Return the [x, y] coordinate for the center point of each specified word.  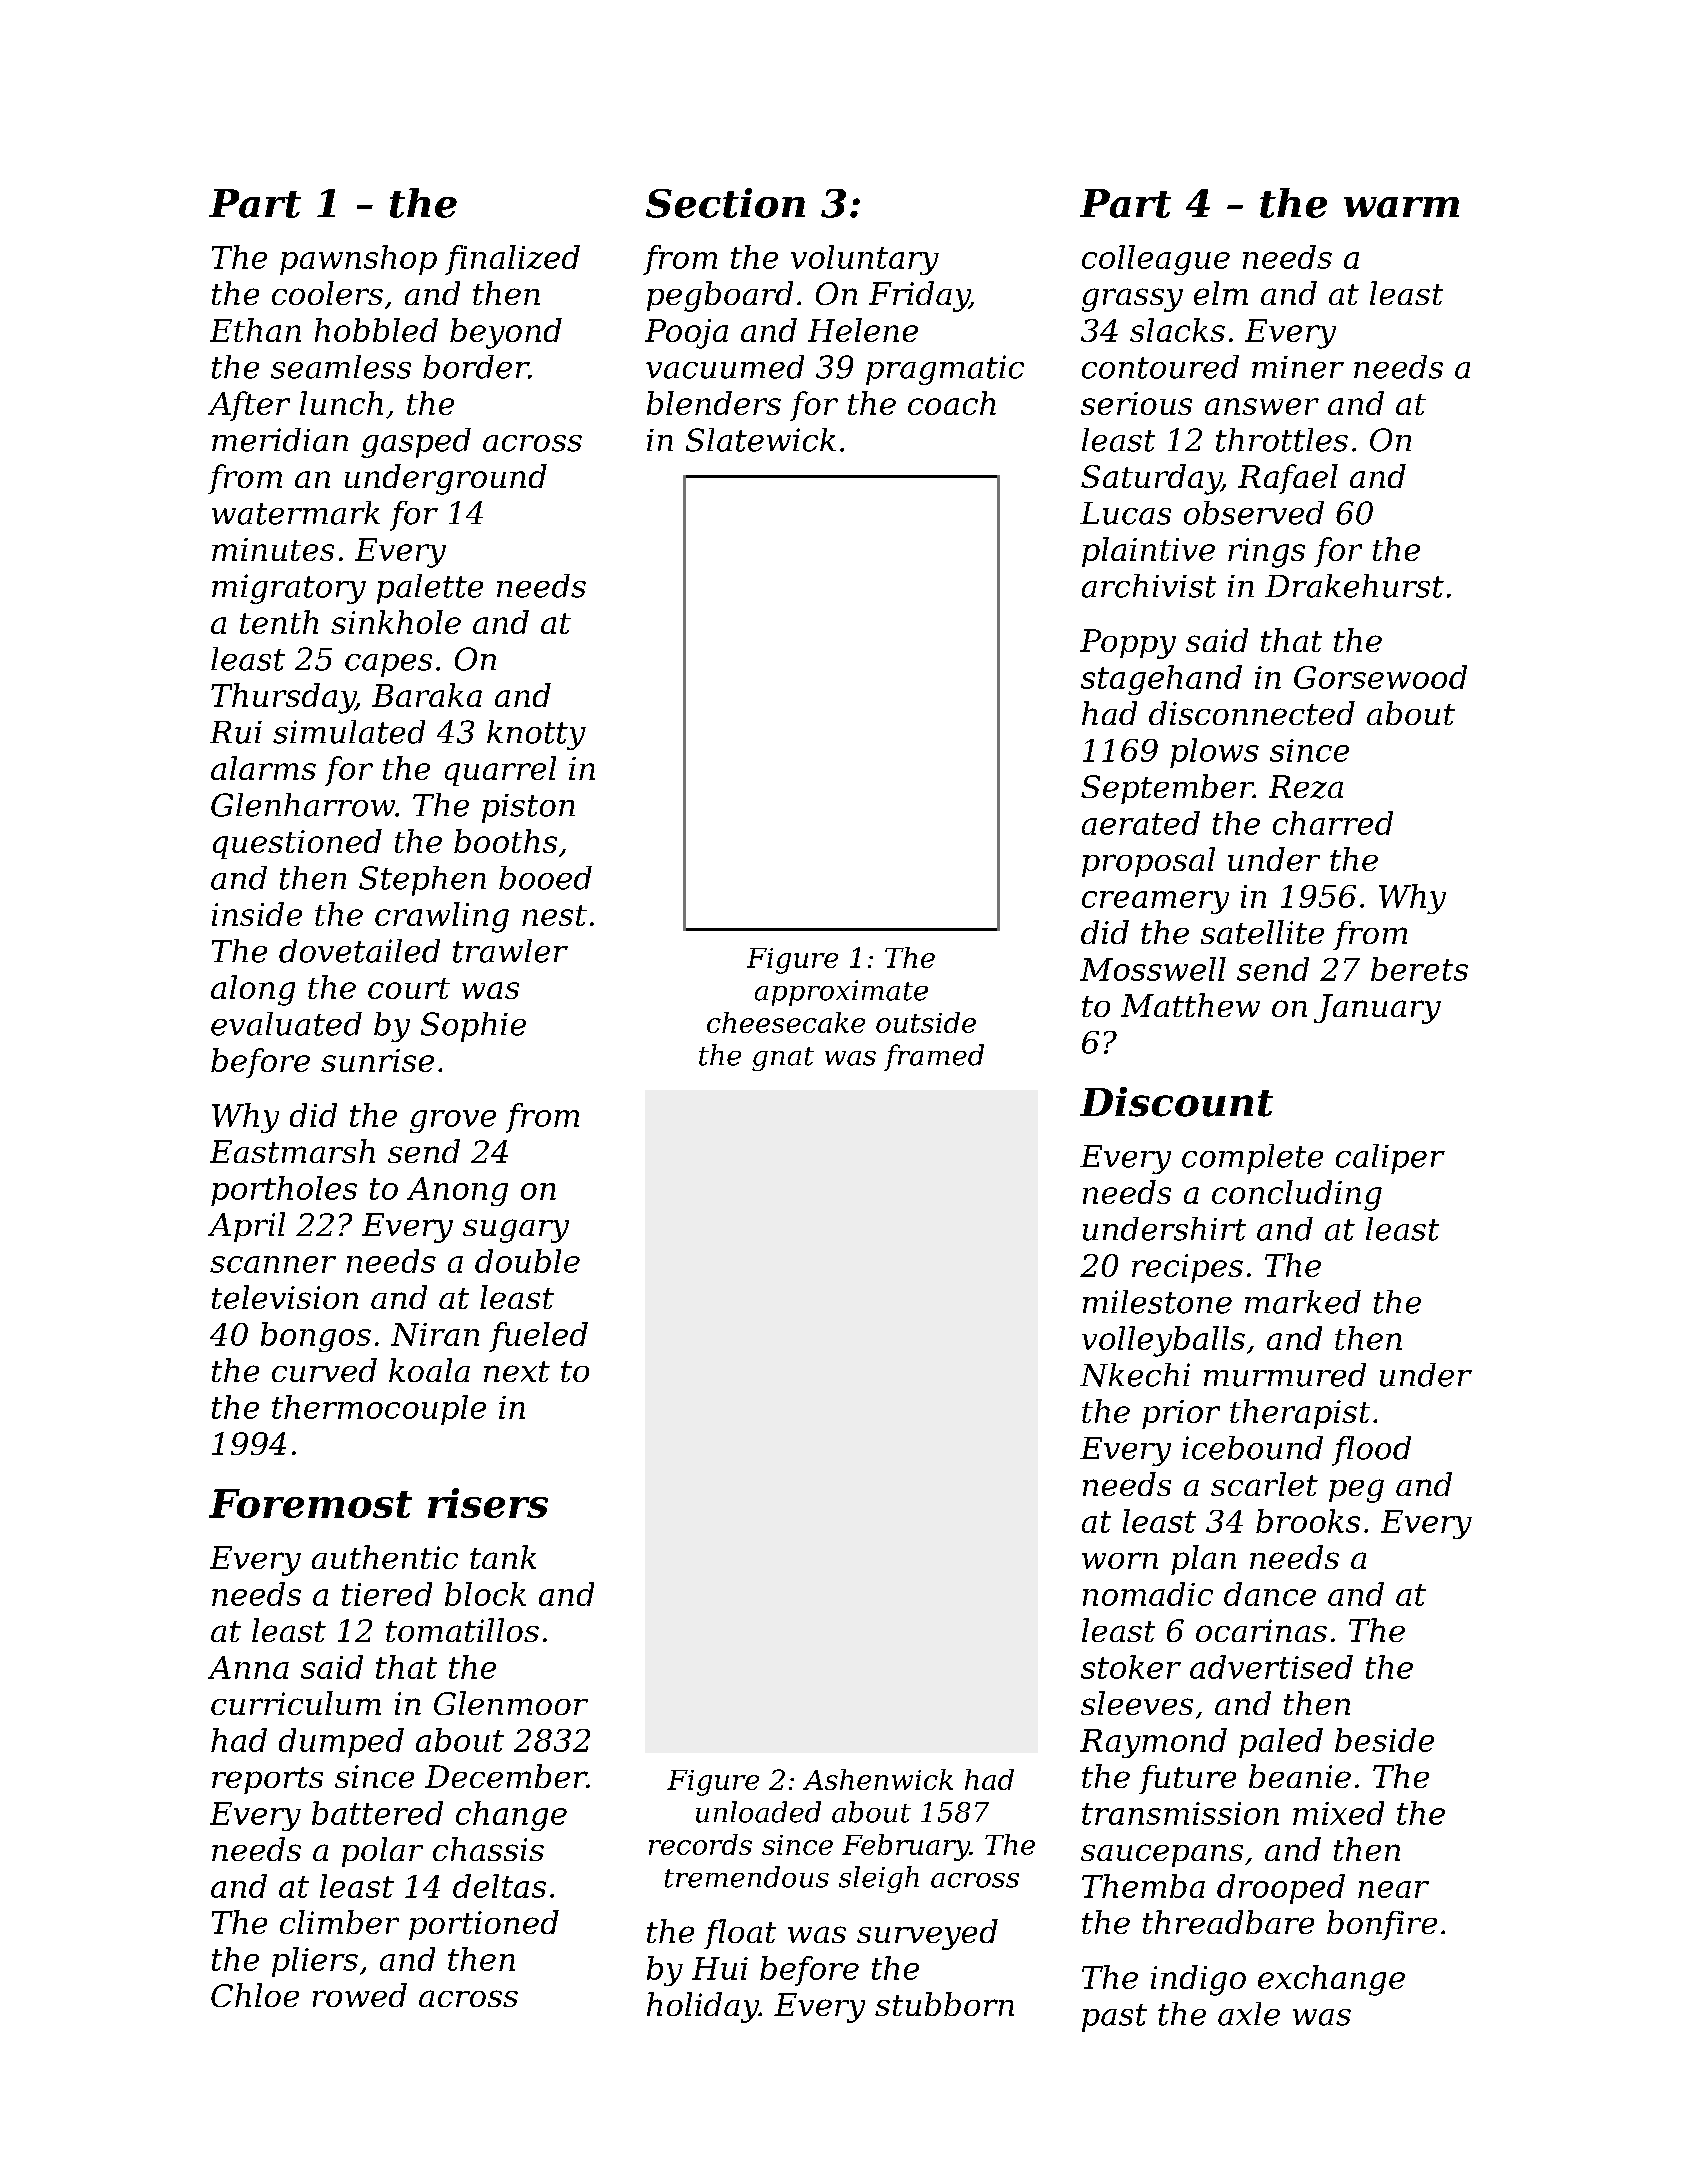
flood [1371, 1451]
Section [725, 203]
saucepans [1162, 1855]
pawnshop [358, 260]
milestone [1157, 1302]
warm [1401, 207]
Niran [435, 1334]
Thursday [283, 698]
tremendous [747, 1877]
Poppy [1128, 644]
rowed [360, 1995]
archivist [1149, 586]
